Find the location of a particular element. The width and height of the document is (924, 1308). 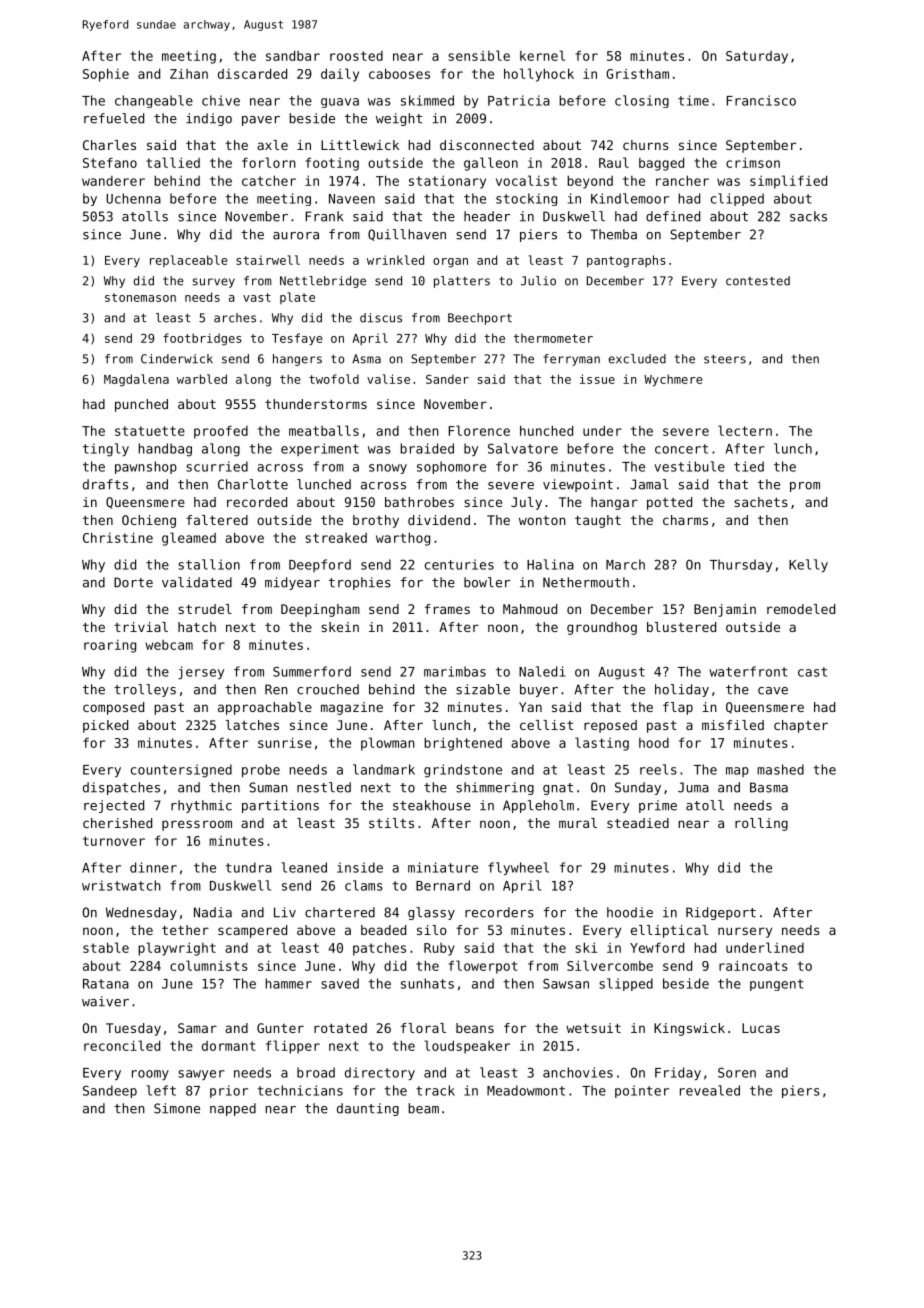

catcher is located at coordinates (269, 180).
